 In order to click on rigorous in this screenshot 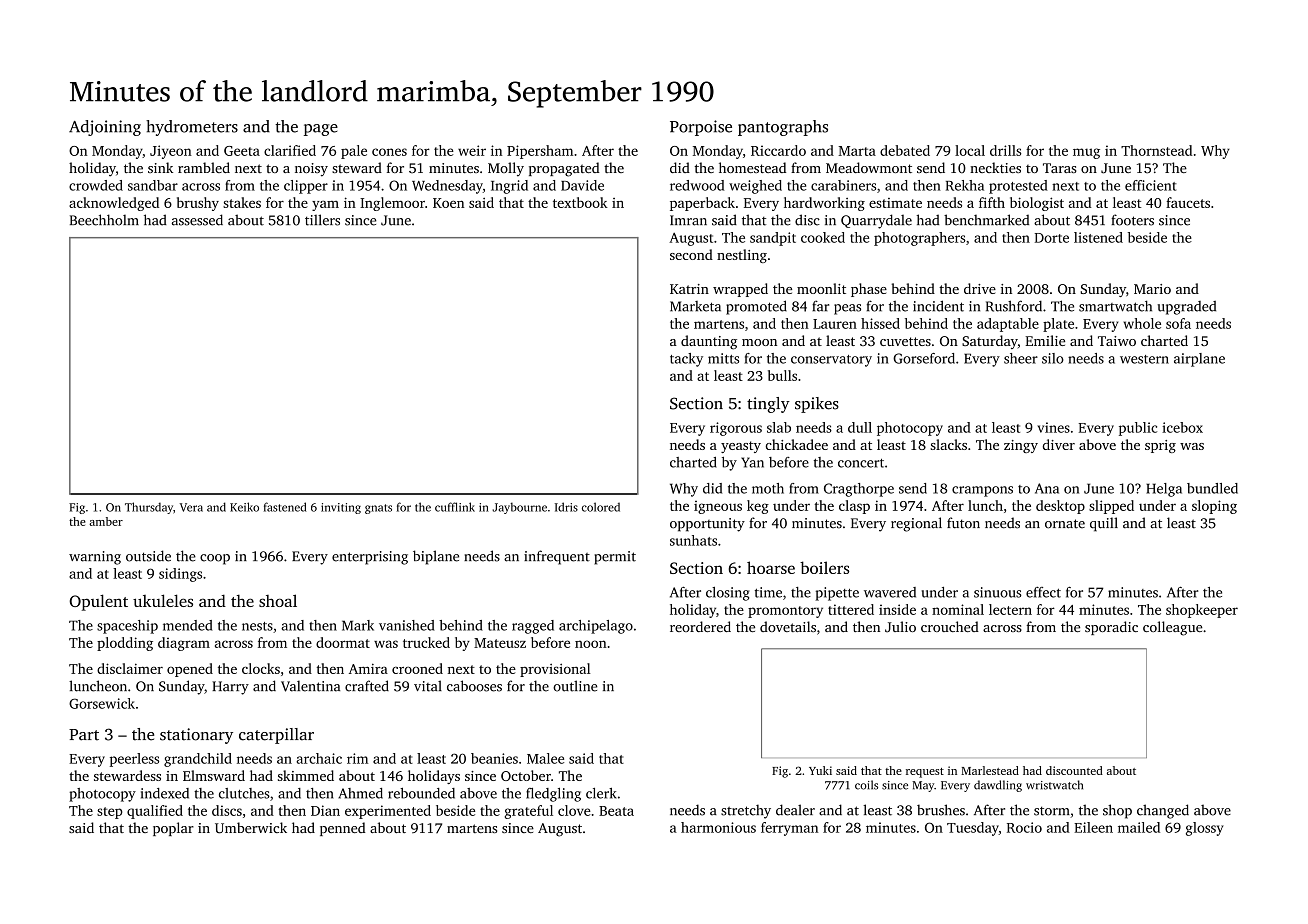, I will do `click(736, 429)`.
